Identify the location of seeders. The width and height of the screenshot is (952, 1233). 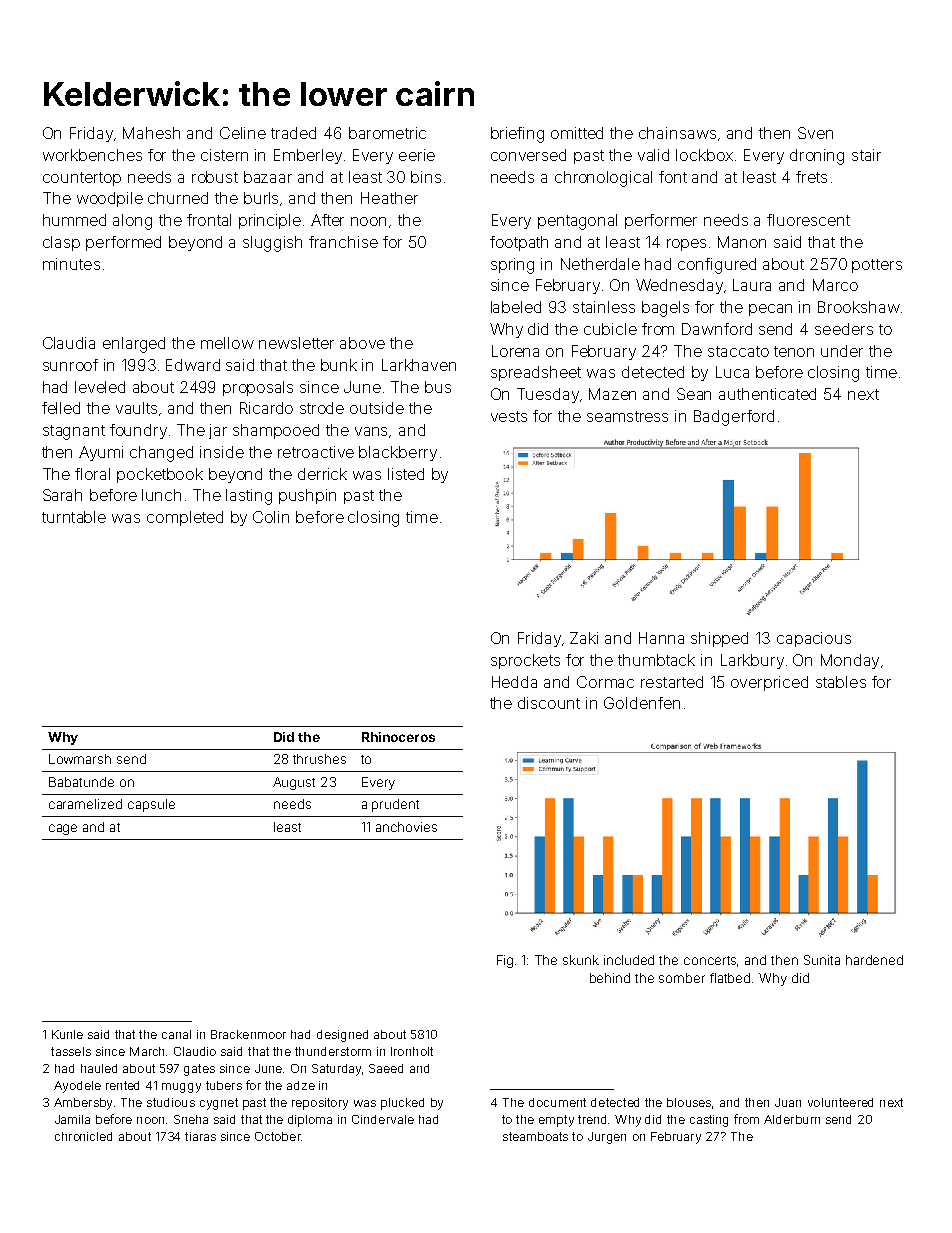
(844, 329).
